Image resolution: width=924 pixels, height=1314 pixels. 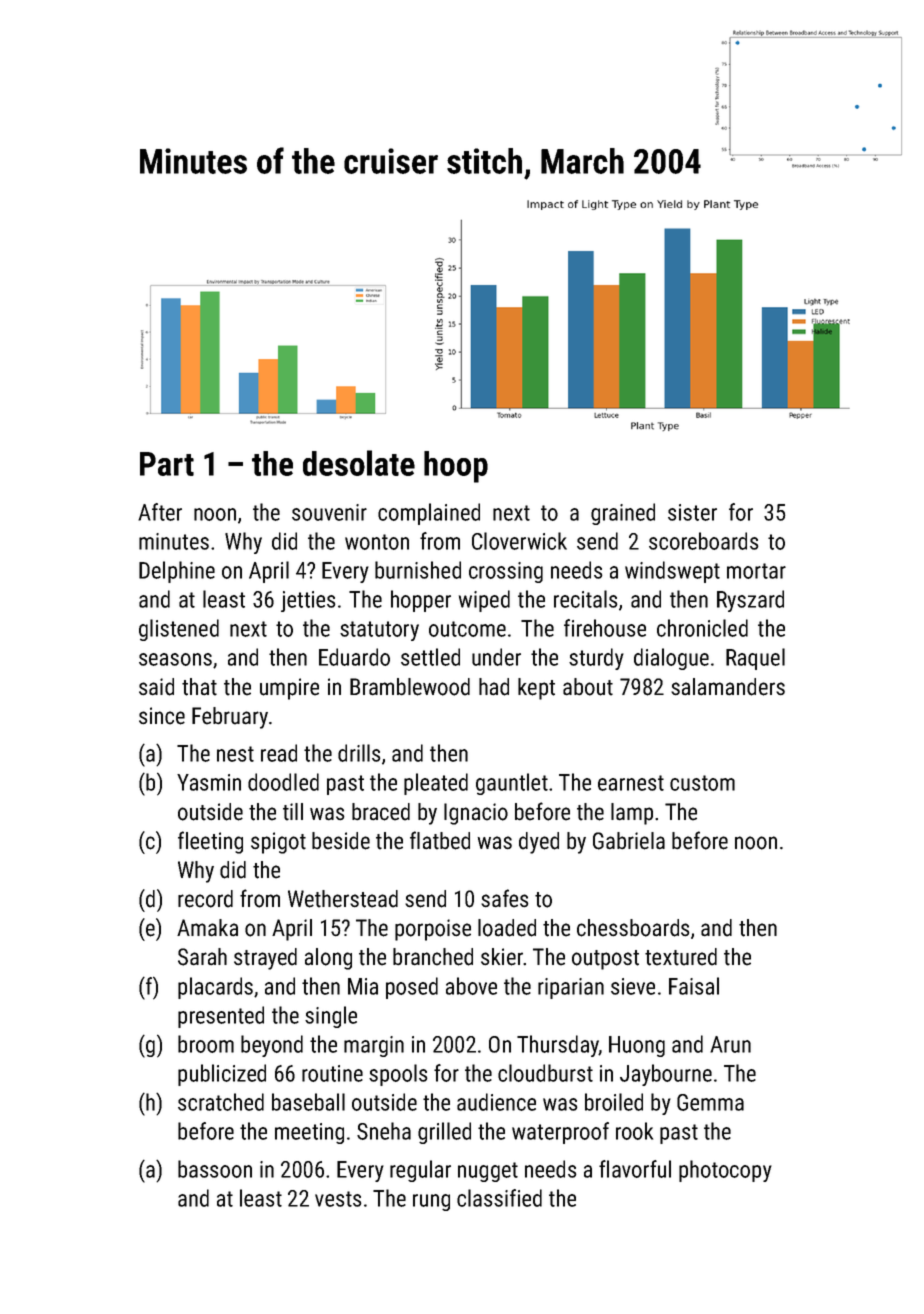 I want to click on complained, so click(x=429, y=514).
